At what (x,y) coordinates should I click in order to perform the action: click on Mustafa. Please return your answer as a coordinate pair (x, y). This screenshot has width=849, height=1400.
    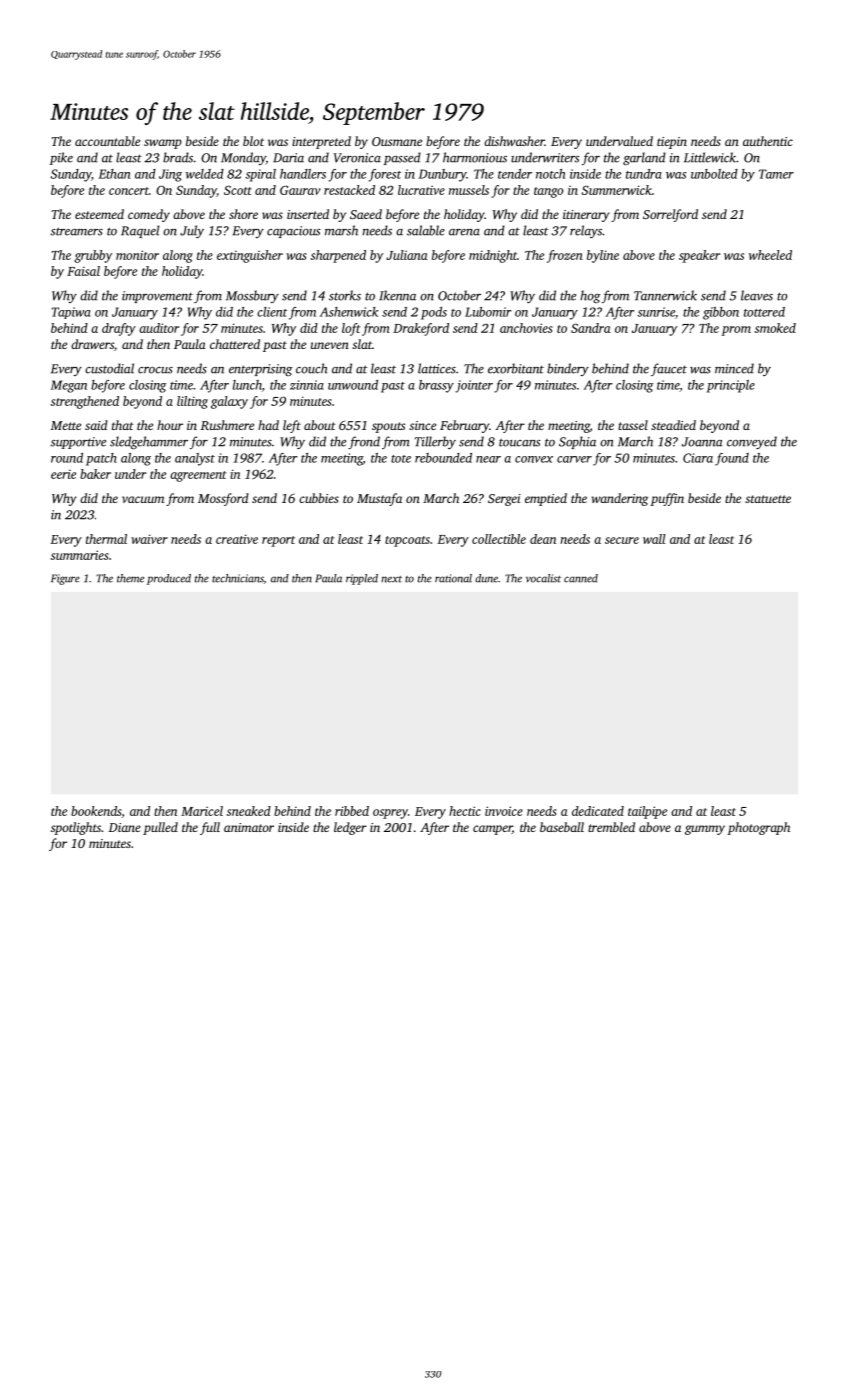
    Looking at the image, I should click on (379, 499).
